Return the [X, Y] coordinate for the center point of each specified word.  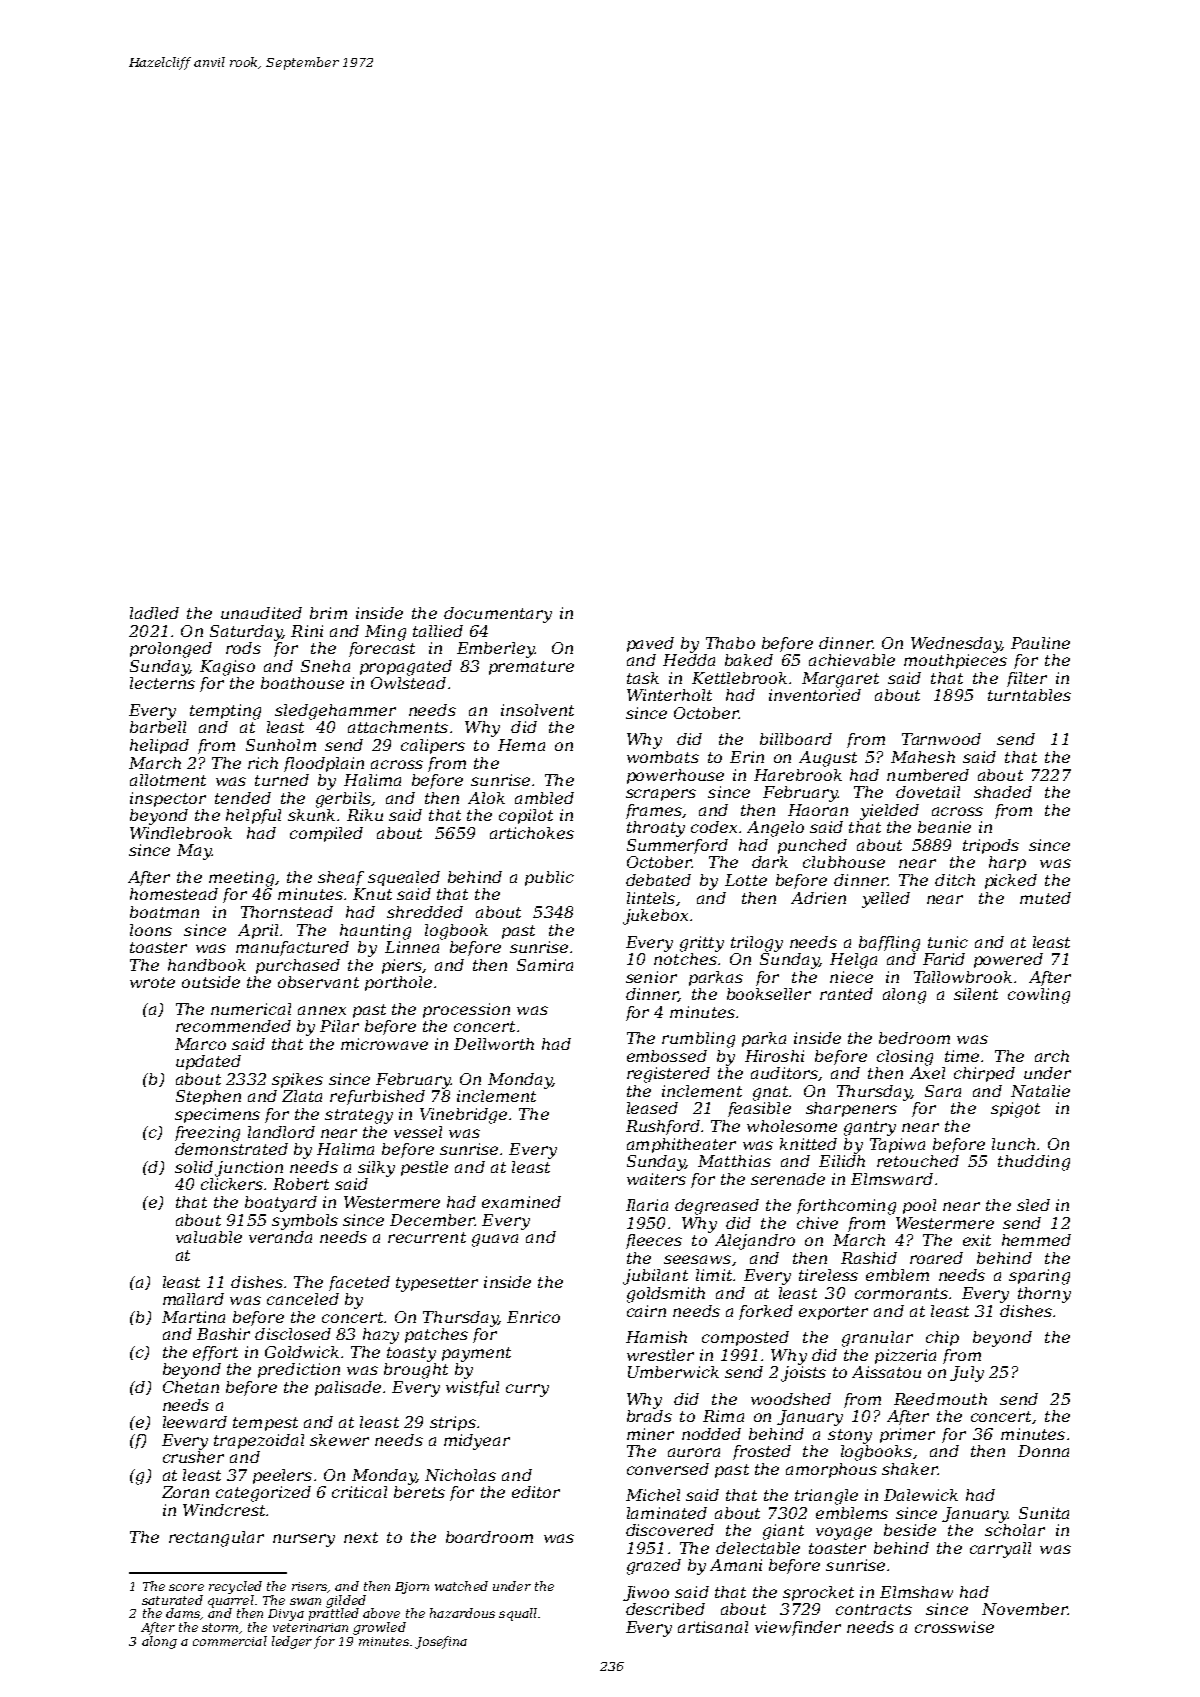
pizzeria [905, 1356]
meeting [241, 879]
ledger [292, 1642]
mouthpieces [955, 661]
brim [328, 613]
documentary [498, 615]
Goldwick [302, 1352]
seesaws [697, 1259]
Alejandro [755, 1242]
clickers [232, 1184]
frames [654, 811]
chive [817, 1223]
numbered [928, 775]
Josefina [441, 1642]
